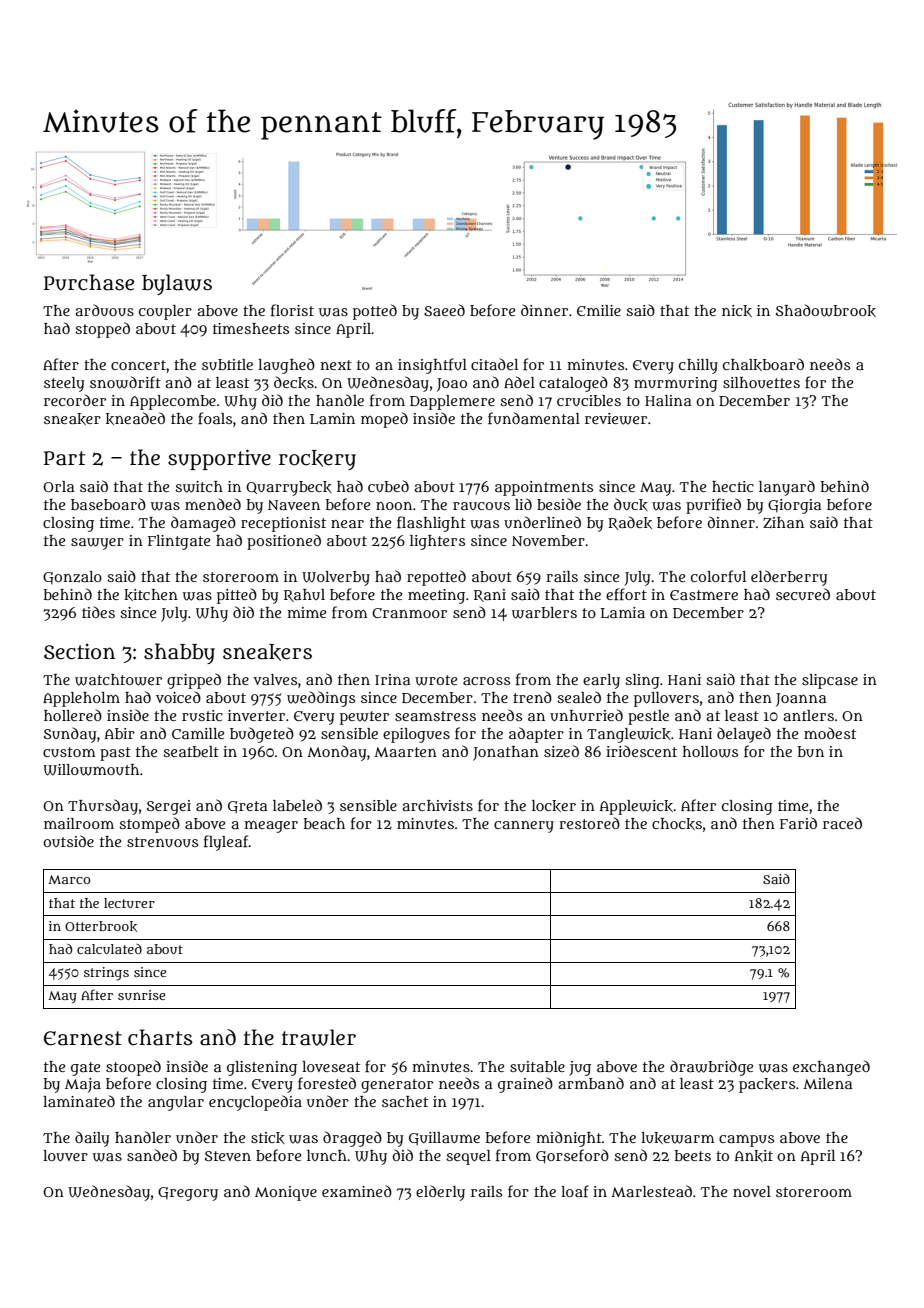  I want to click on slipcase, so click(830, 681).
